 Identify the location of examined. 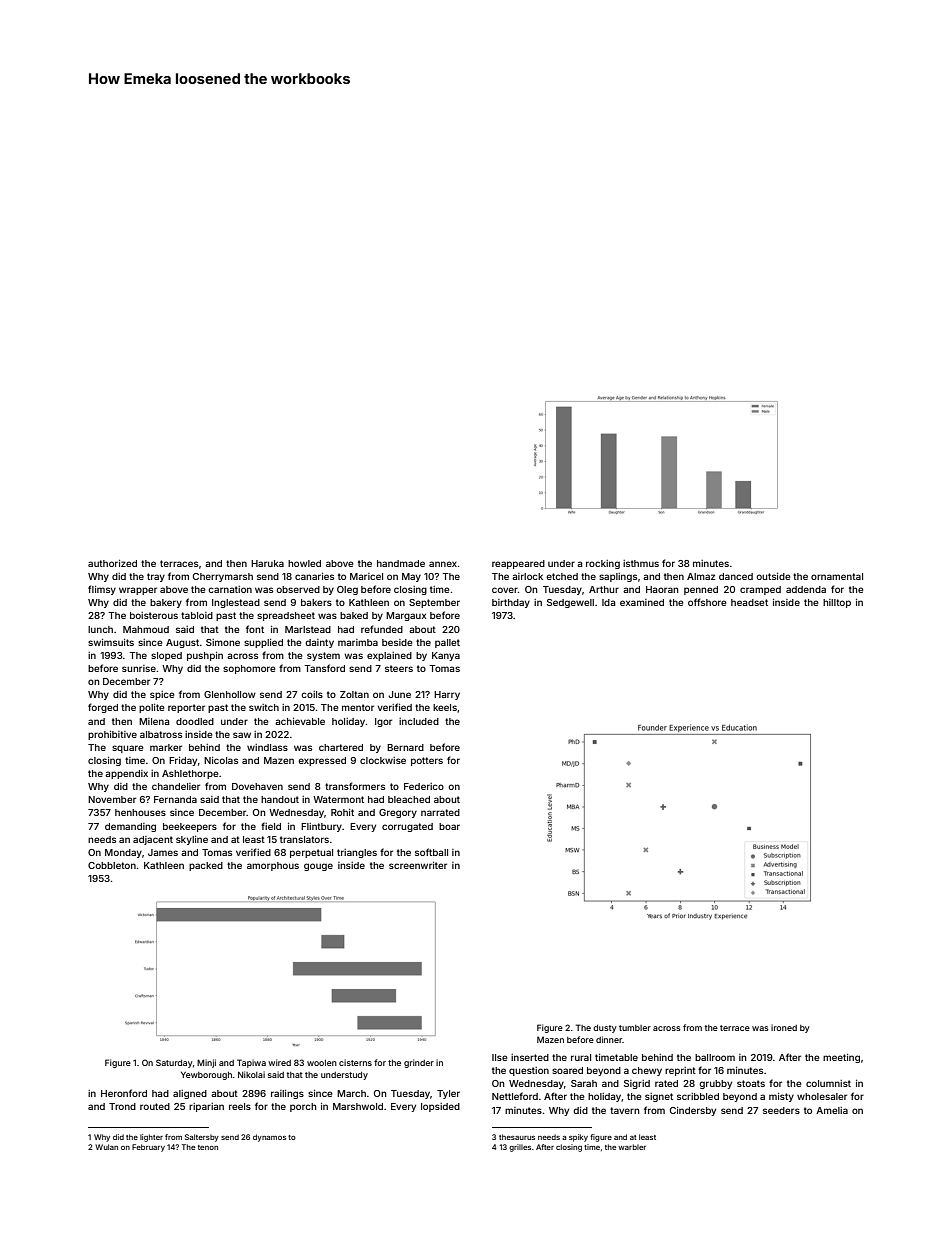
(642, 602).
